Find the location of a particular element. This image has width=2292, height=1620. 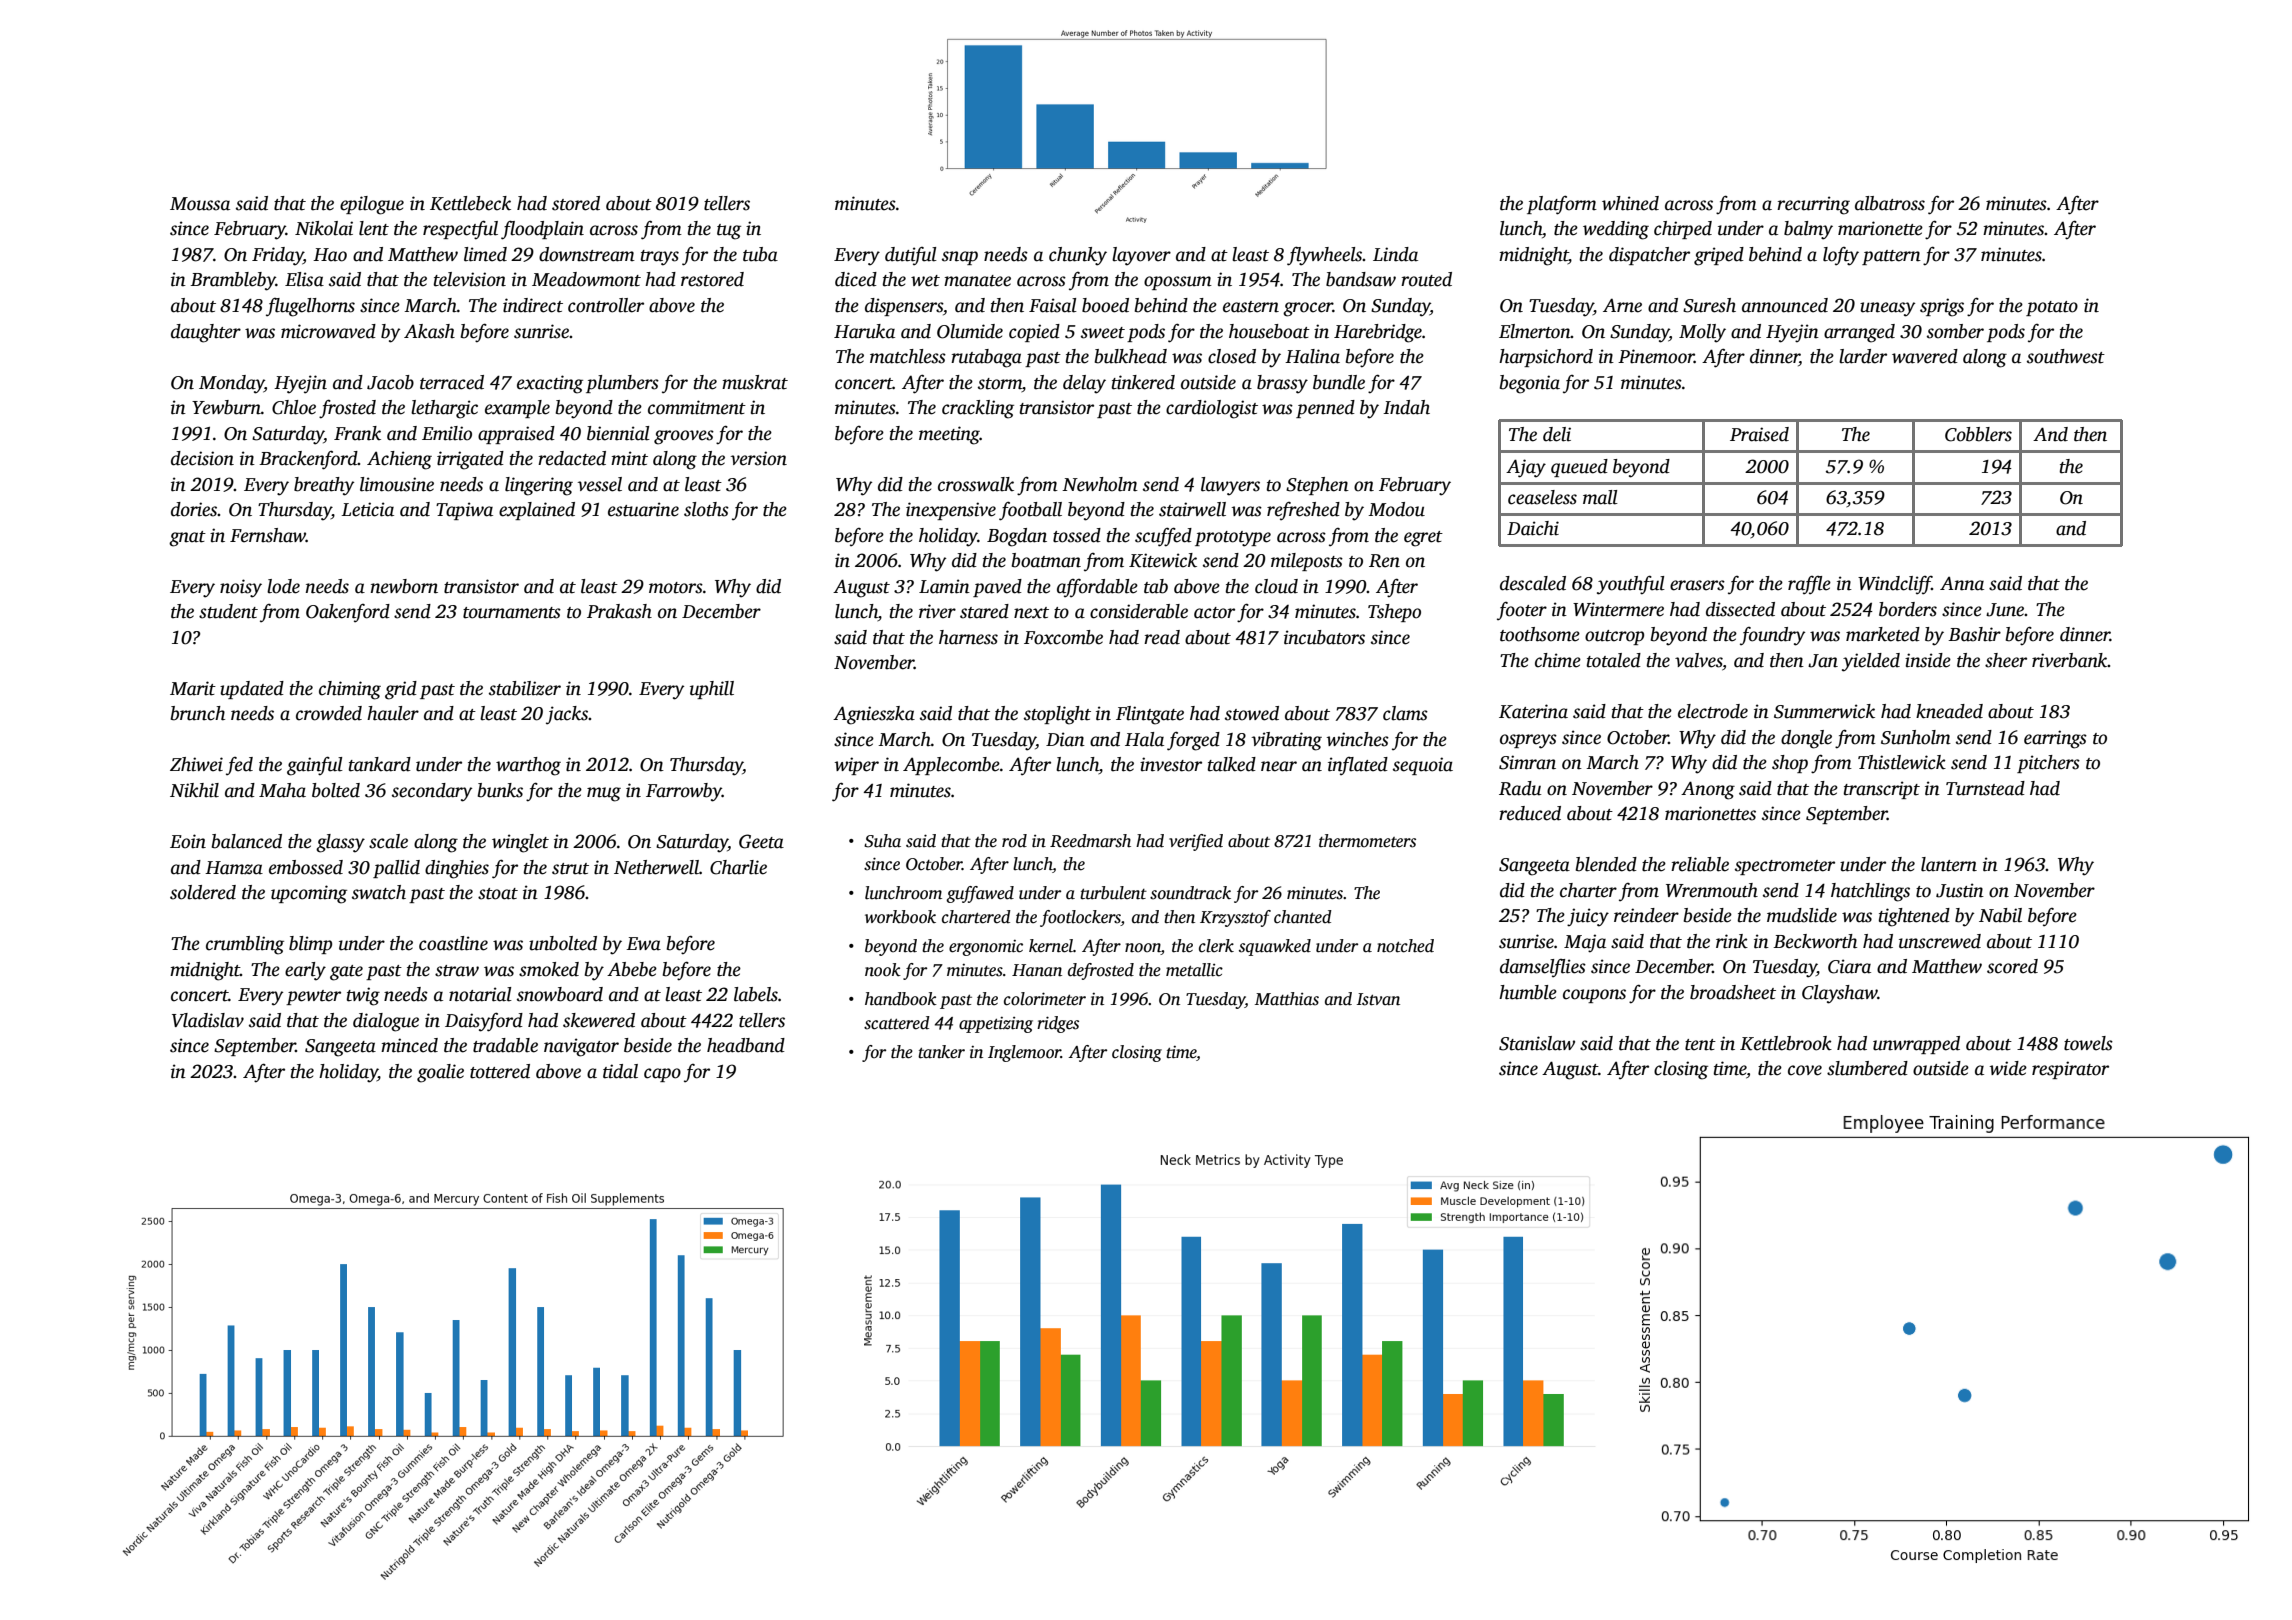

chanted is located at coordinates (1303, 917).
